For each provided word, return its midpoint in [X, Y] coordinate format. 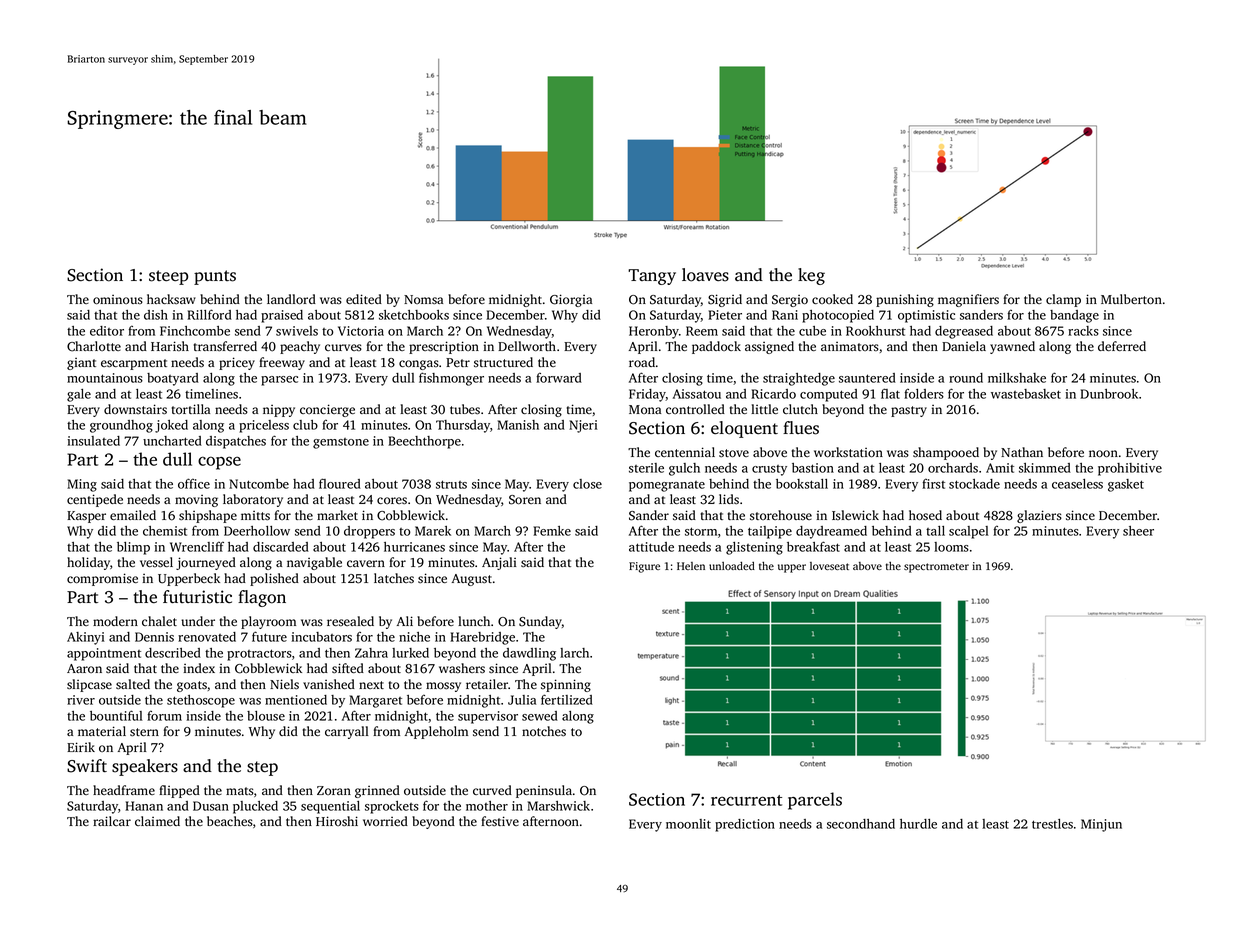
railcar [112, 821]
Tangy [652, 277]
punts [215, 277]
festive [500, 821]
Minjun [1101, 825]
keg [811, 276]
